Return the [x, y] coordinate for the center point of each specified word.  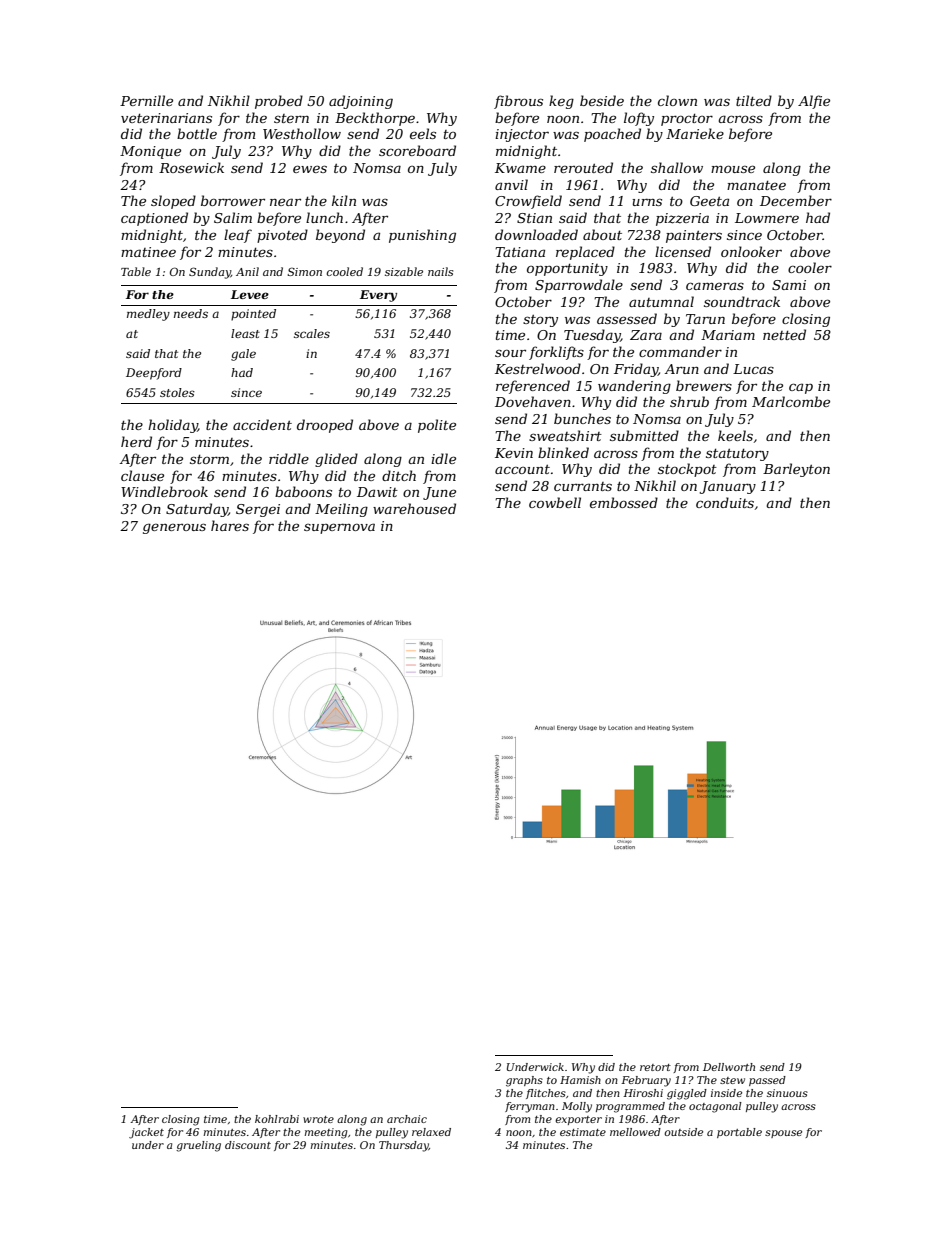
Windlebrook [164, 491]
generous [174, 528]
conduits [725, 502]
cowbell [555, 502]
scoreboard [417, 150]
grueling [198, 1146]
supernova [339, 528]
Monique [150, 152]
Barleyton [796, 470]
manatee [756, 185]
